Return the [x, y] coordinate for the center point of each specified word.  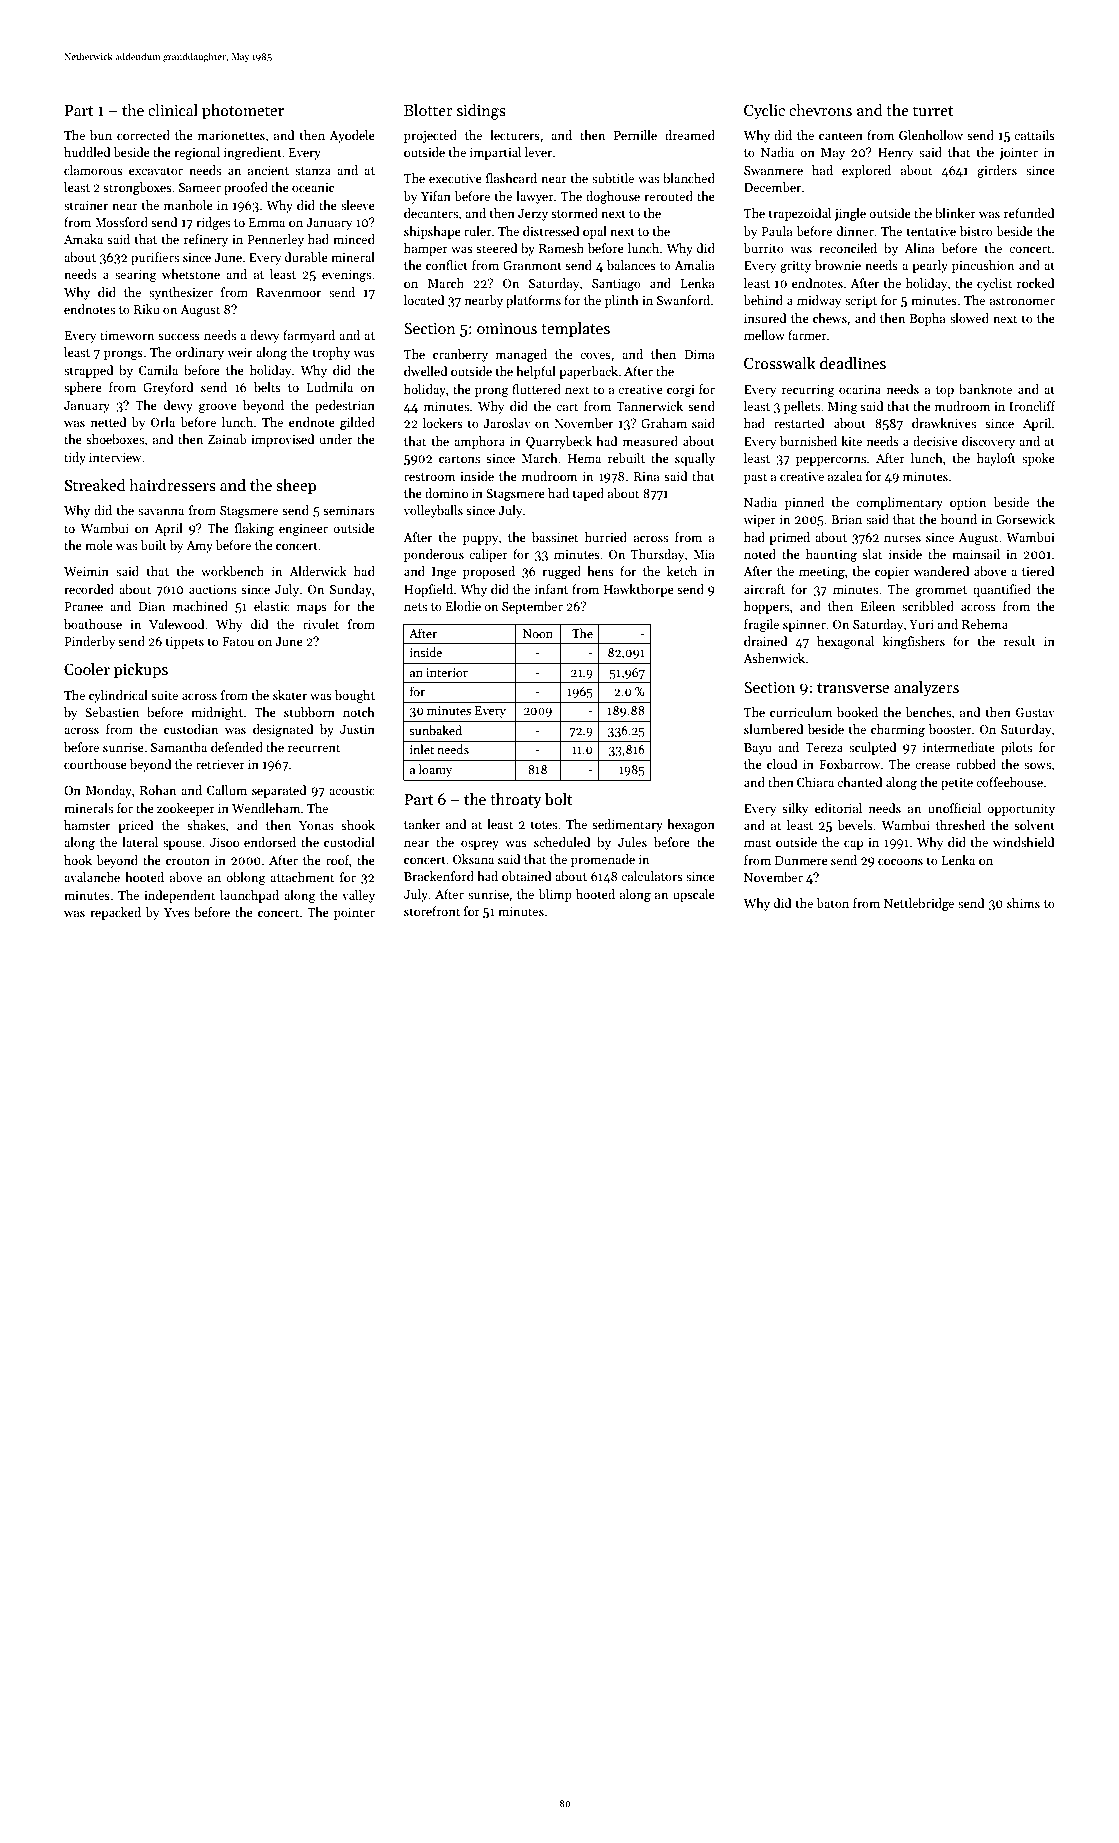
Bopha [928, 319]
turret [933, 111]
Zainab [227, 439]
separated [279, 791]
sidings [481, 112]
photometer [243, 112]
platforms [533, 301]
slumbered [774, 729]
